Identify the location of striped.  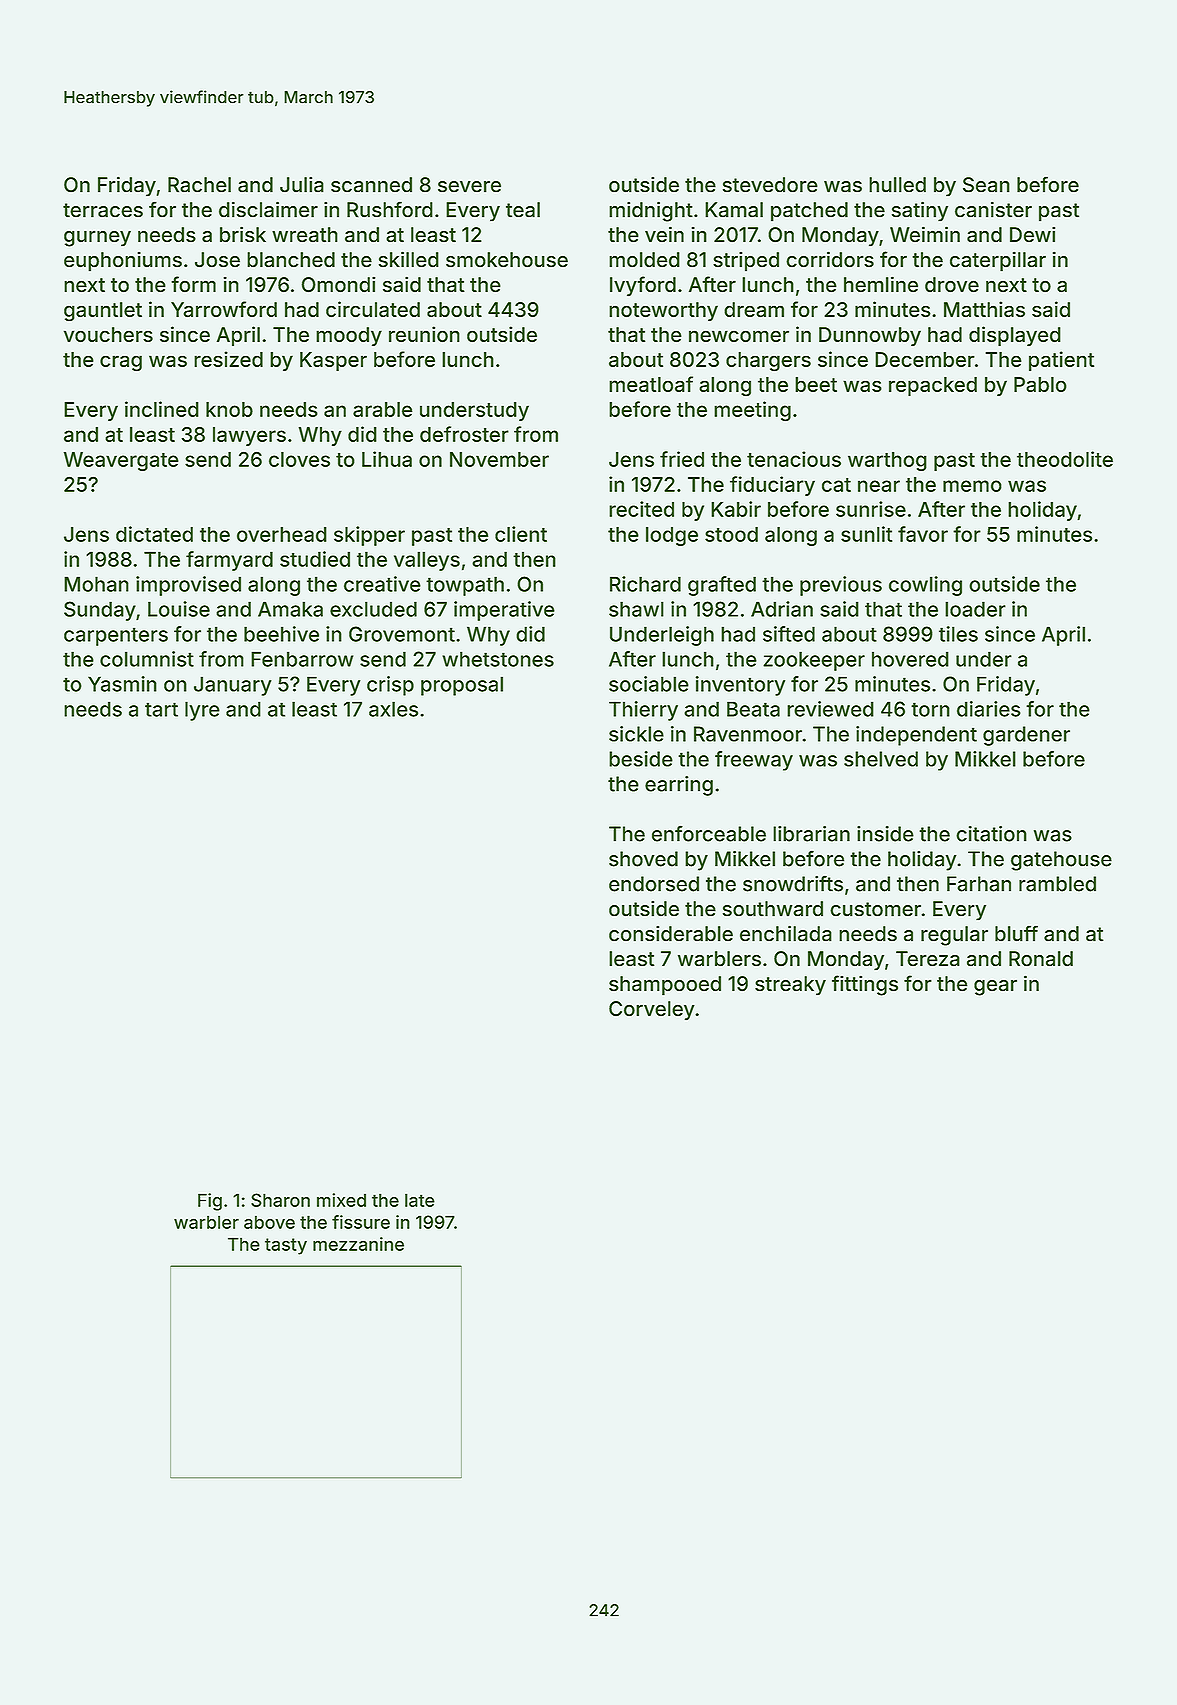
(746, 261).
